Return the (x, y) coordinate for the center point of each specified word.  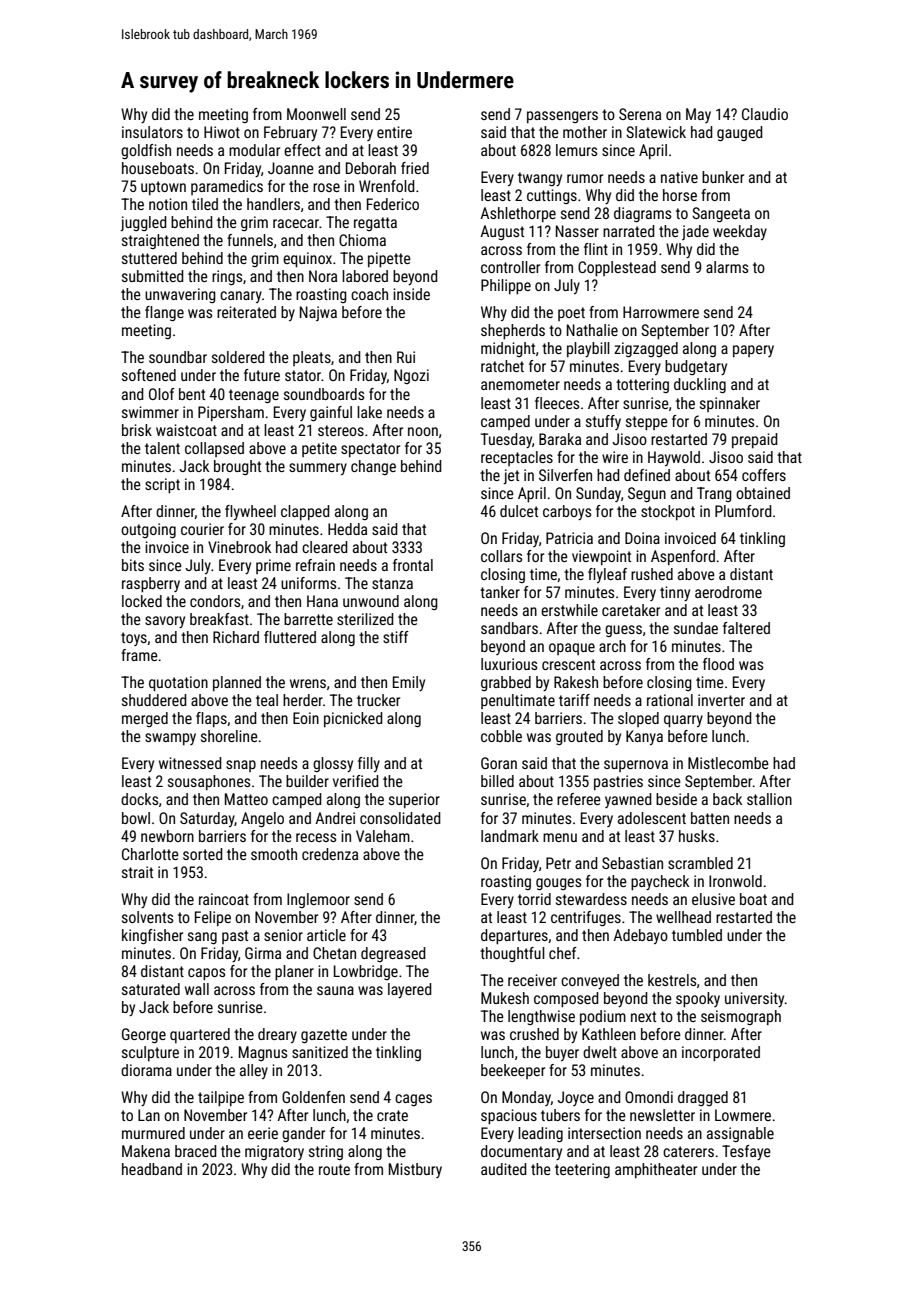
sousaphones (209, 782)
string (326, 1152)
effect (302, 150)
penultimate (518, 701)
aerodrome (728, 592)
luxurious (509, 664)
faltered (746, 628)
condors (215, 601)
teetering (582, 1170)
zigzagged (646, 349)
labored (365, 276)
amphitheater (656, 1170)
